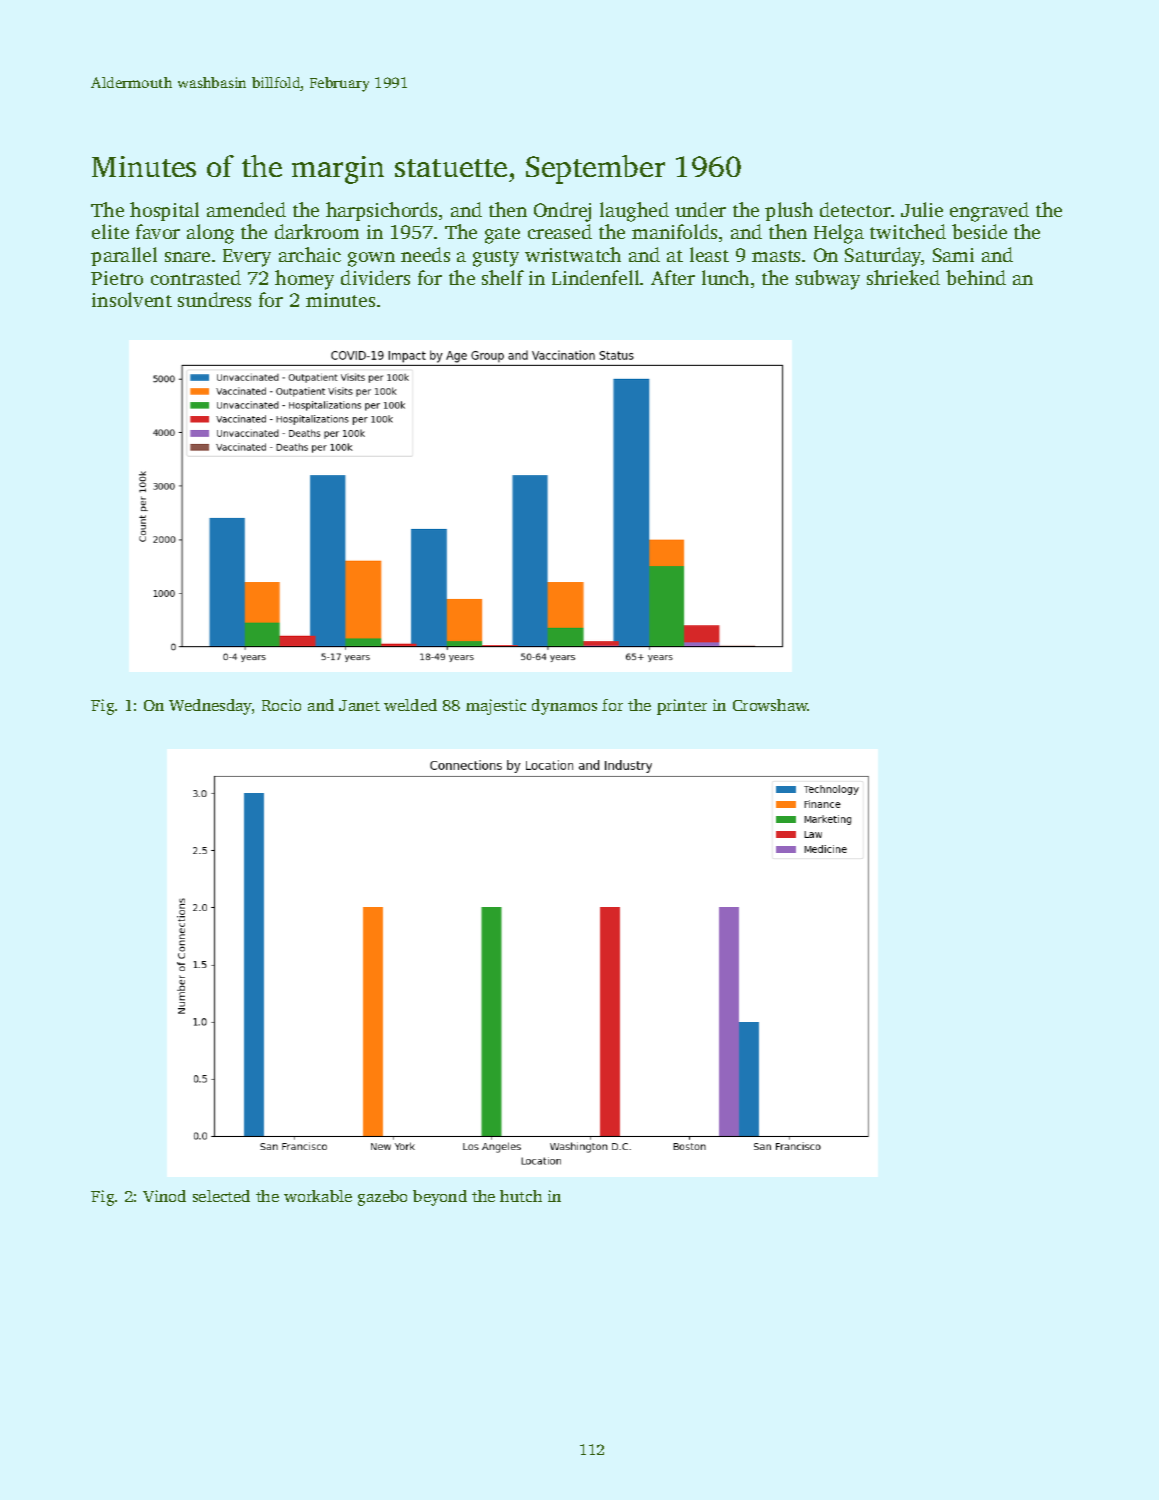  What do you see at coordinates (281, 705) in the page?
I see `Rocio` at bounding box center [281, 705].
